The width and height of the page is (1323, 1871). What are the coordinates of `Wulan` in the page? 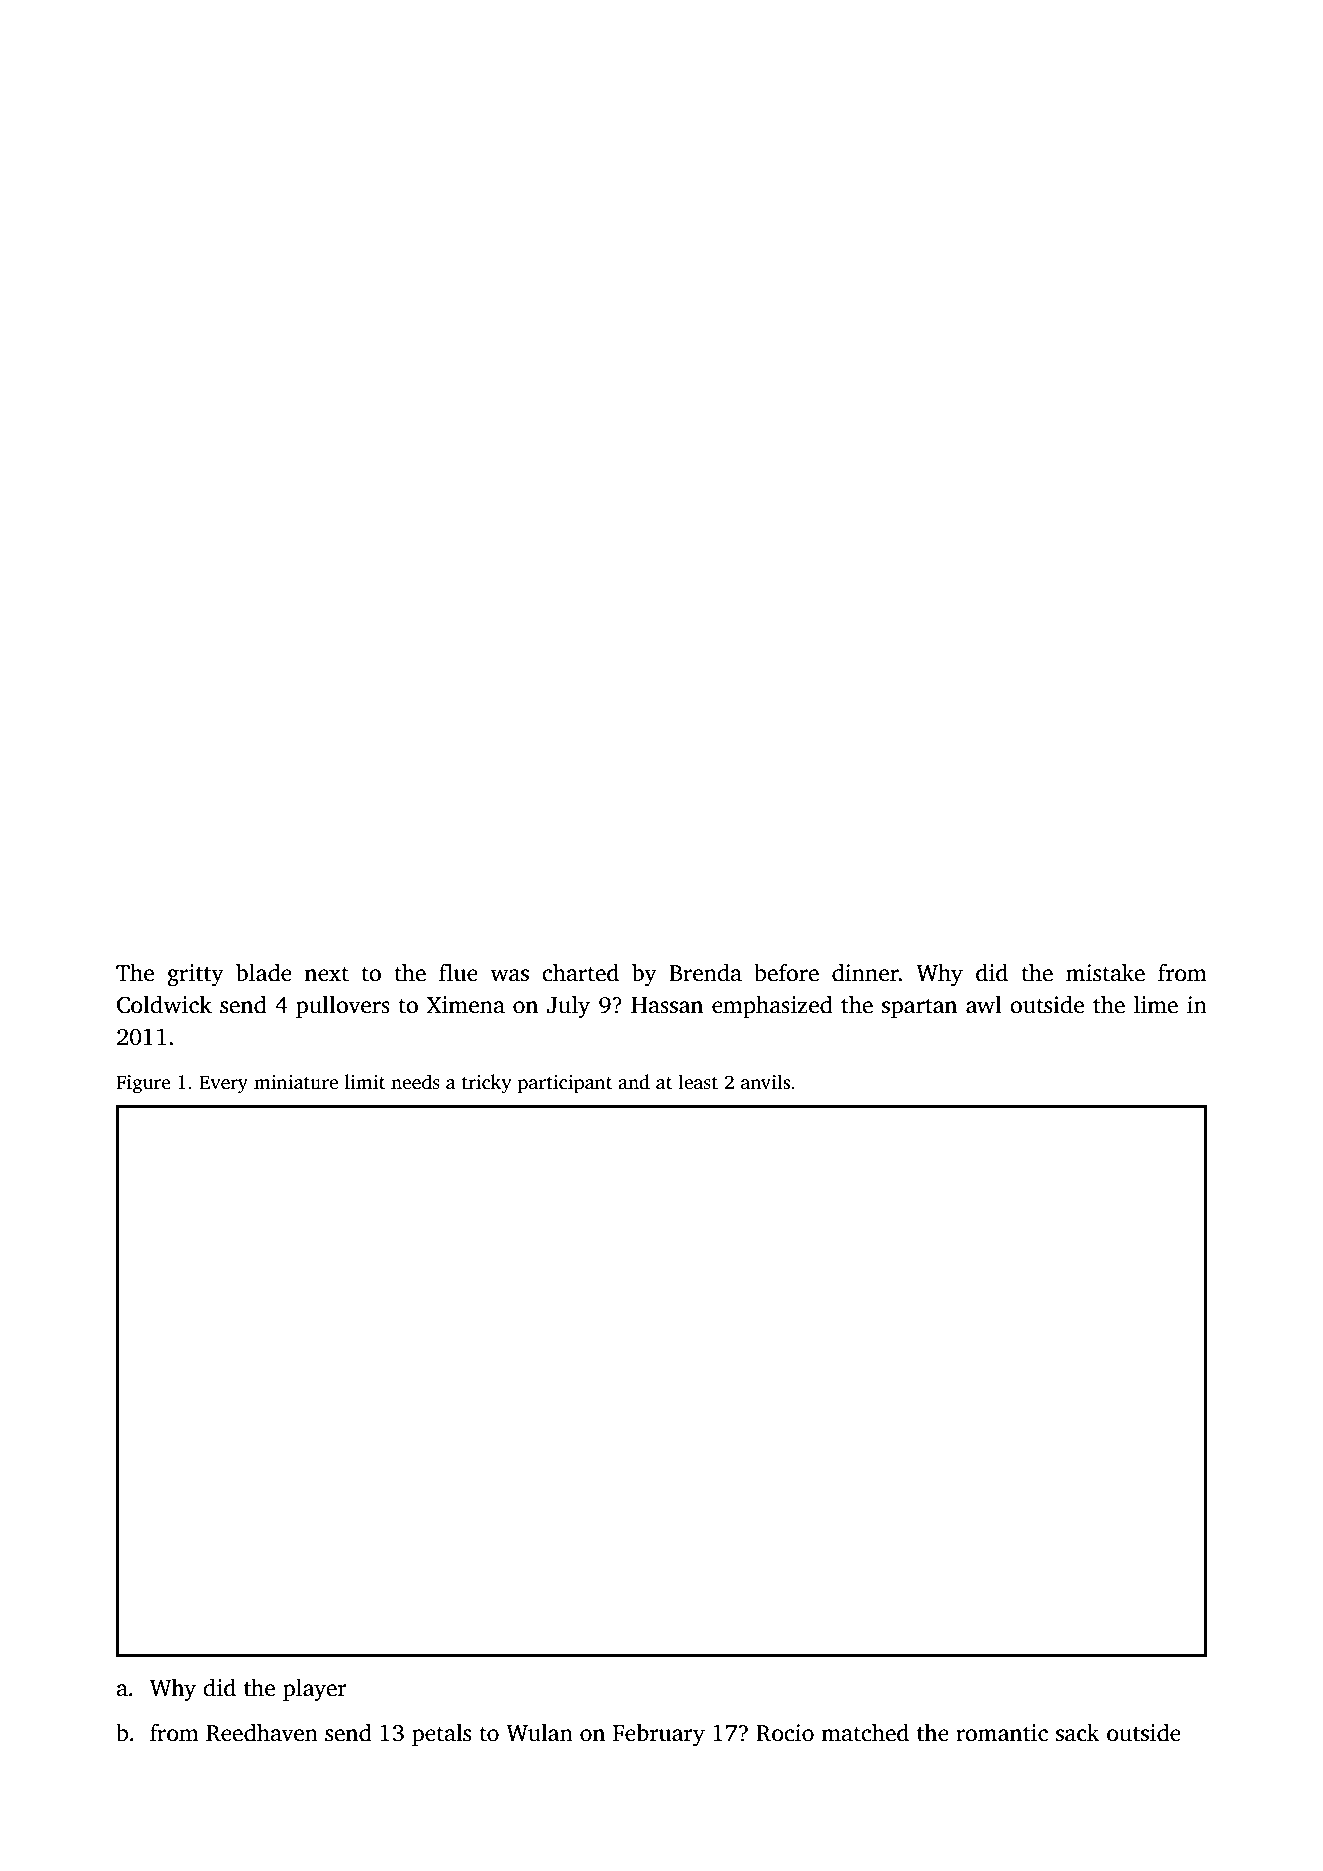 It's located at (539, 1732).
